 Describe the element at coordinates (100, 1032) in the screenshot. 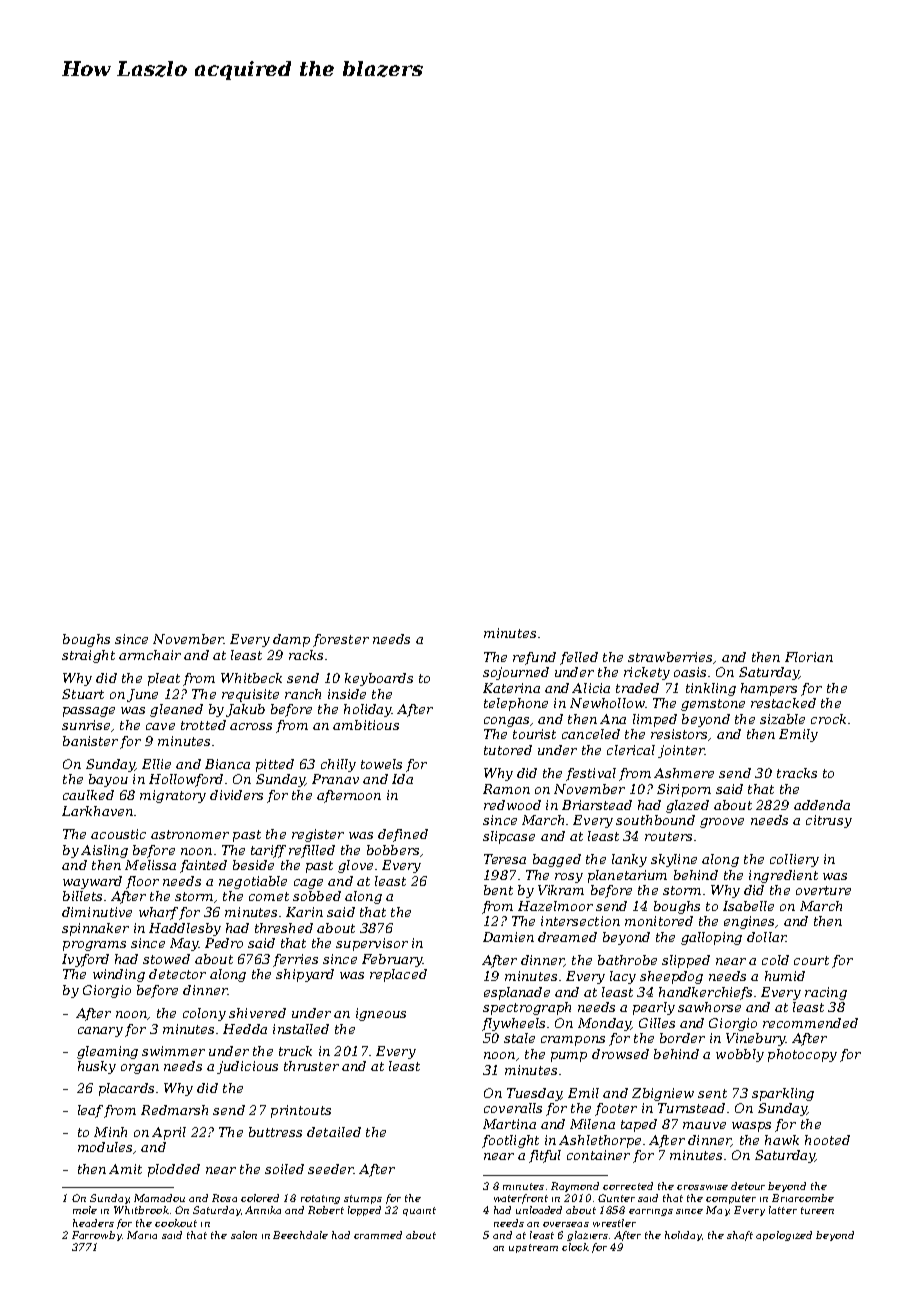

I see `canary` at that location.
